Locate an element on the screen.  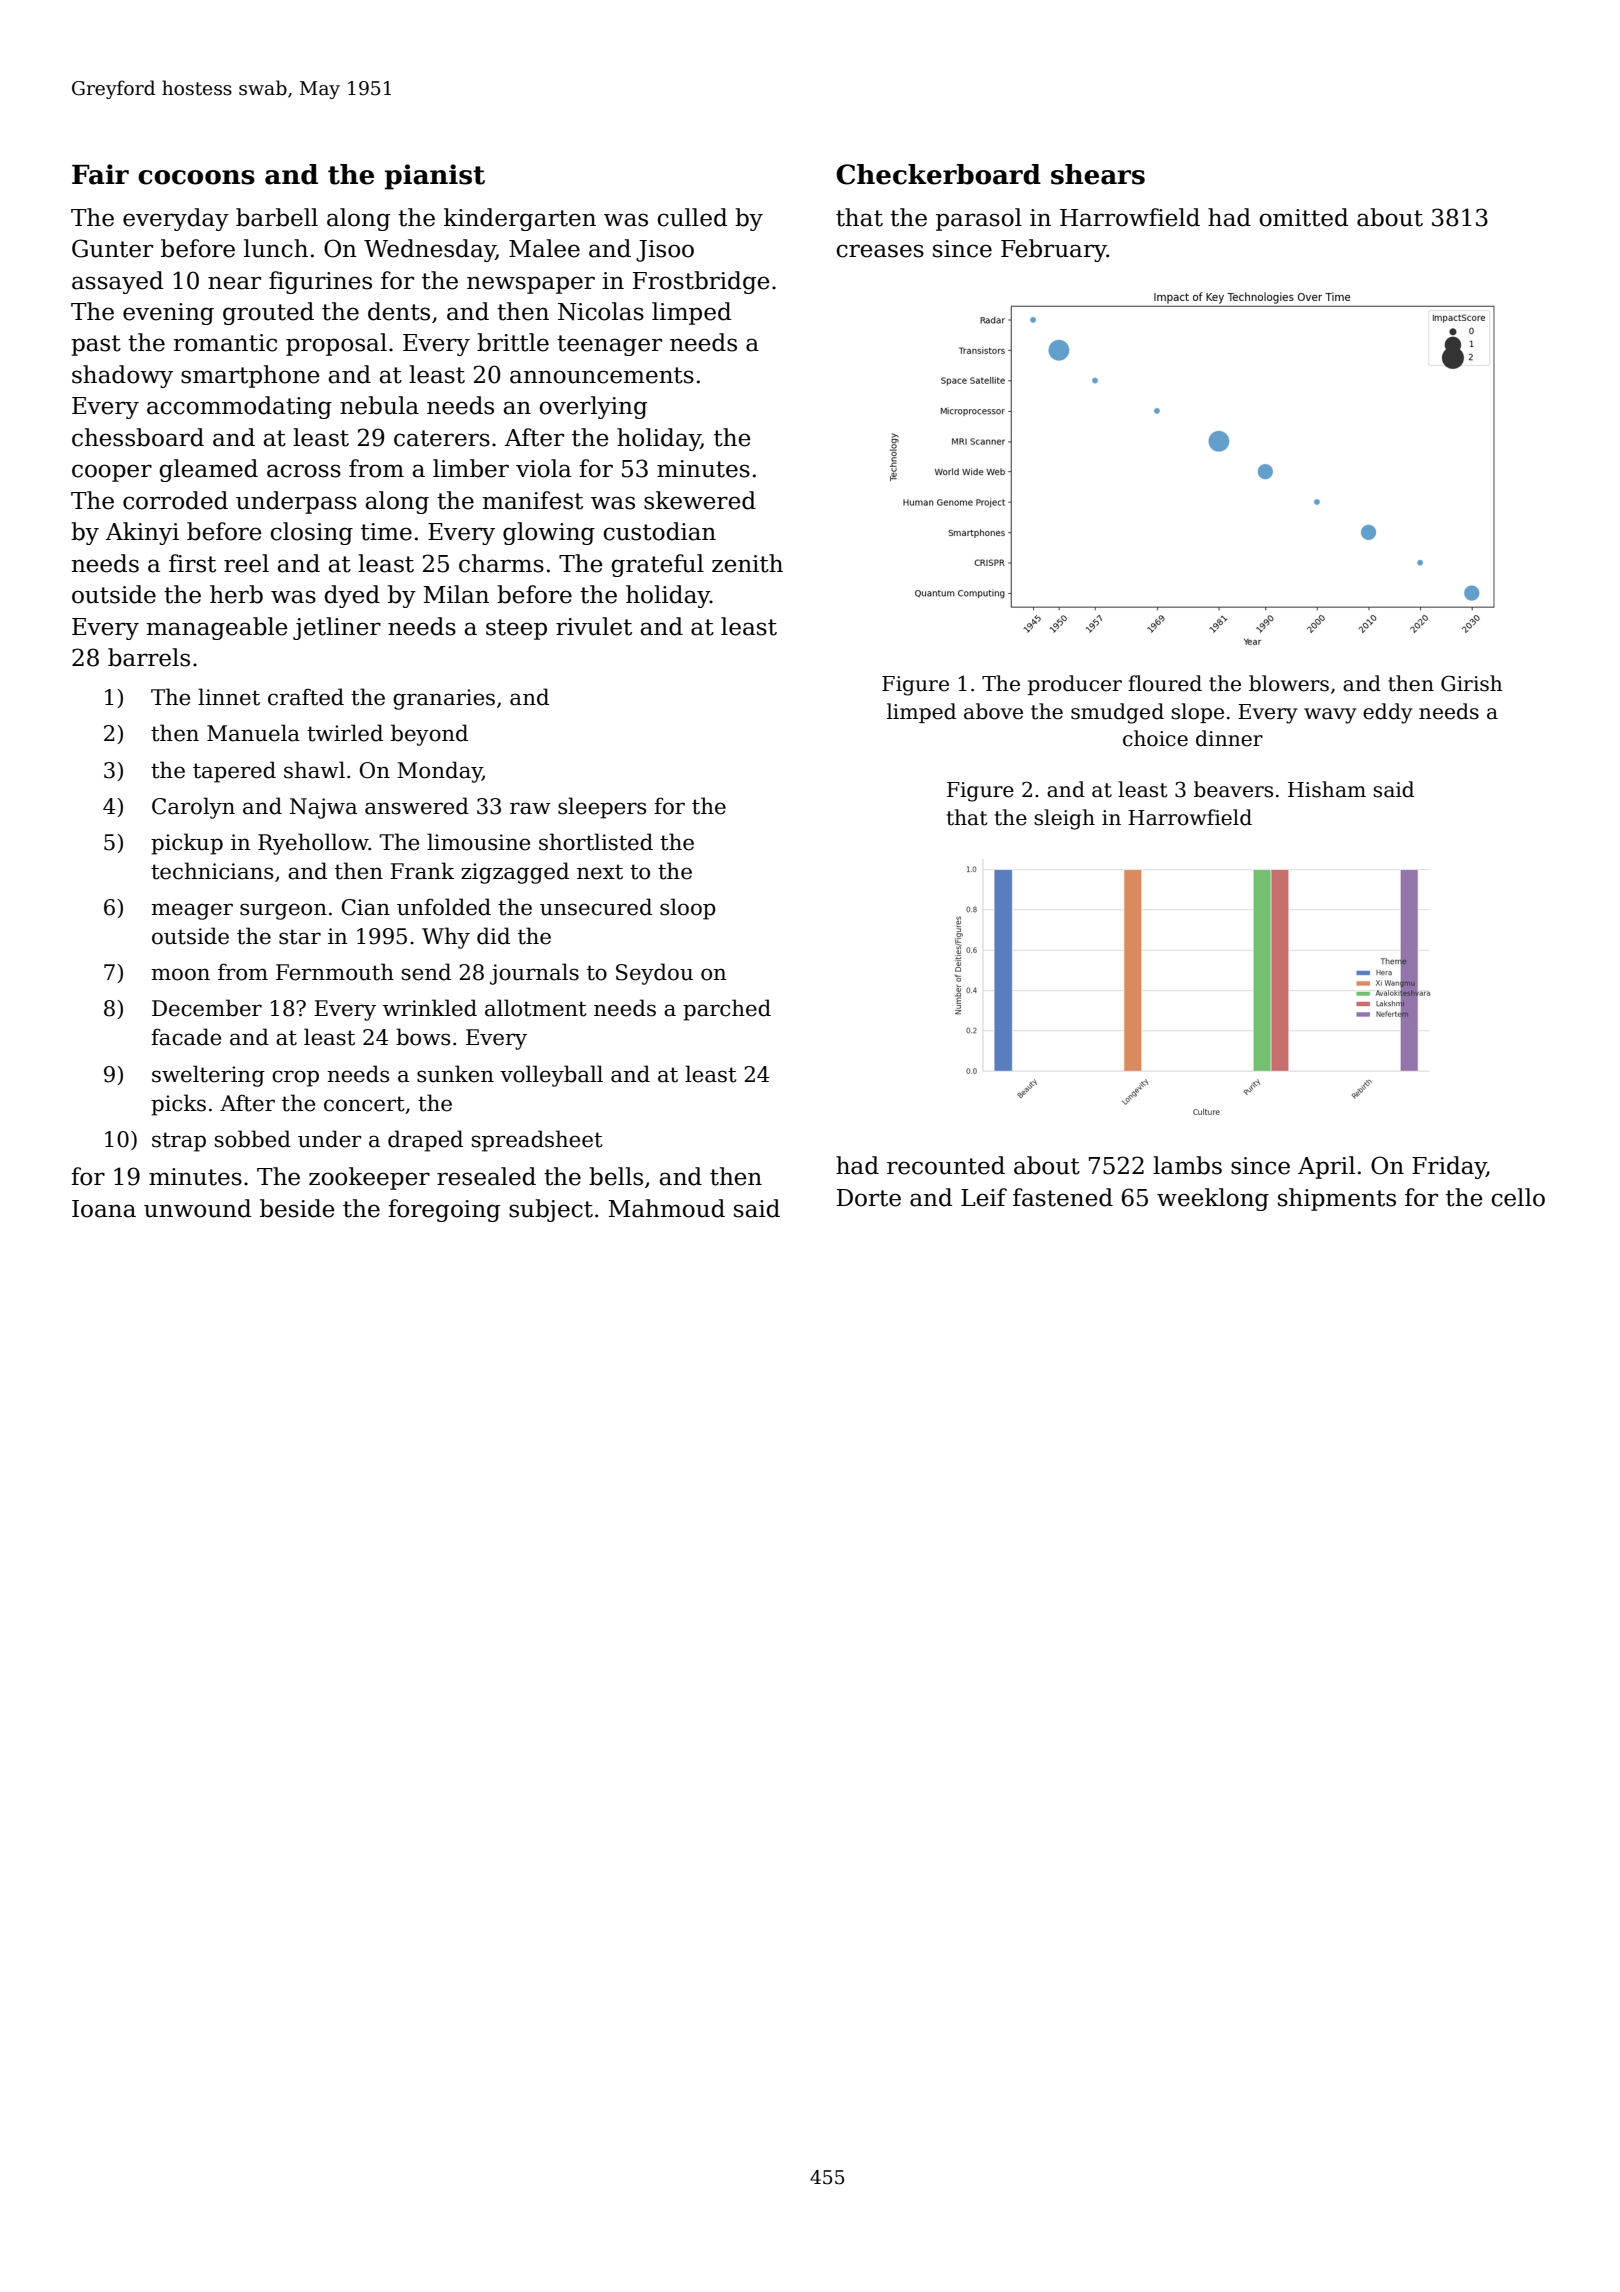
shears is located at coordinates (1098, 174).
